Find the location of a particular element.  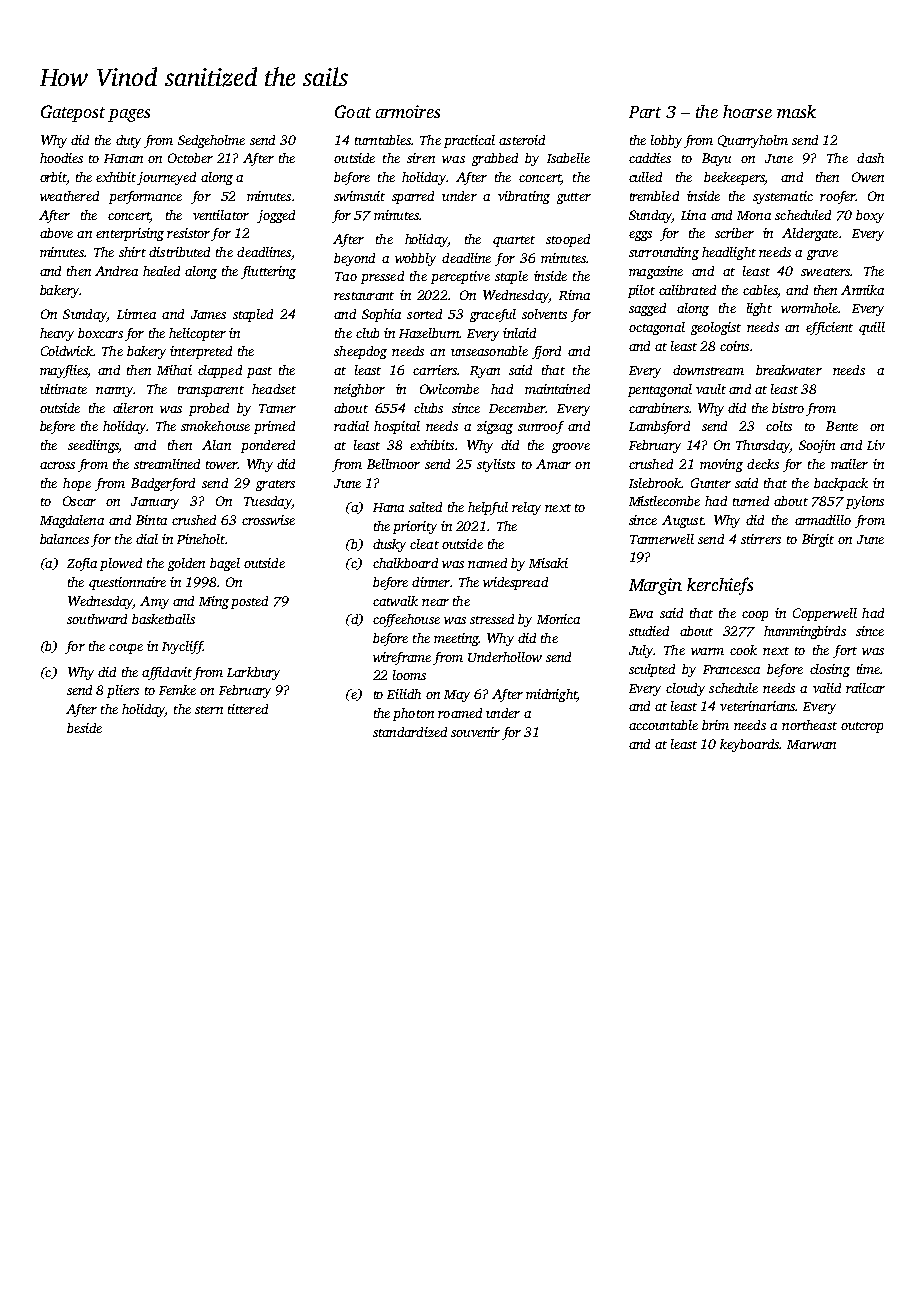

tittered is located at coordinates (248, 709).
